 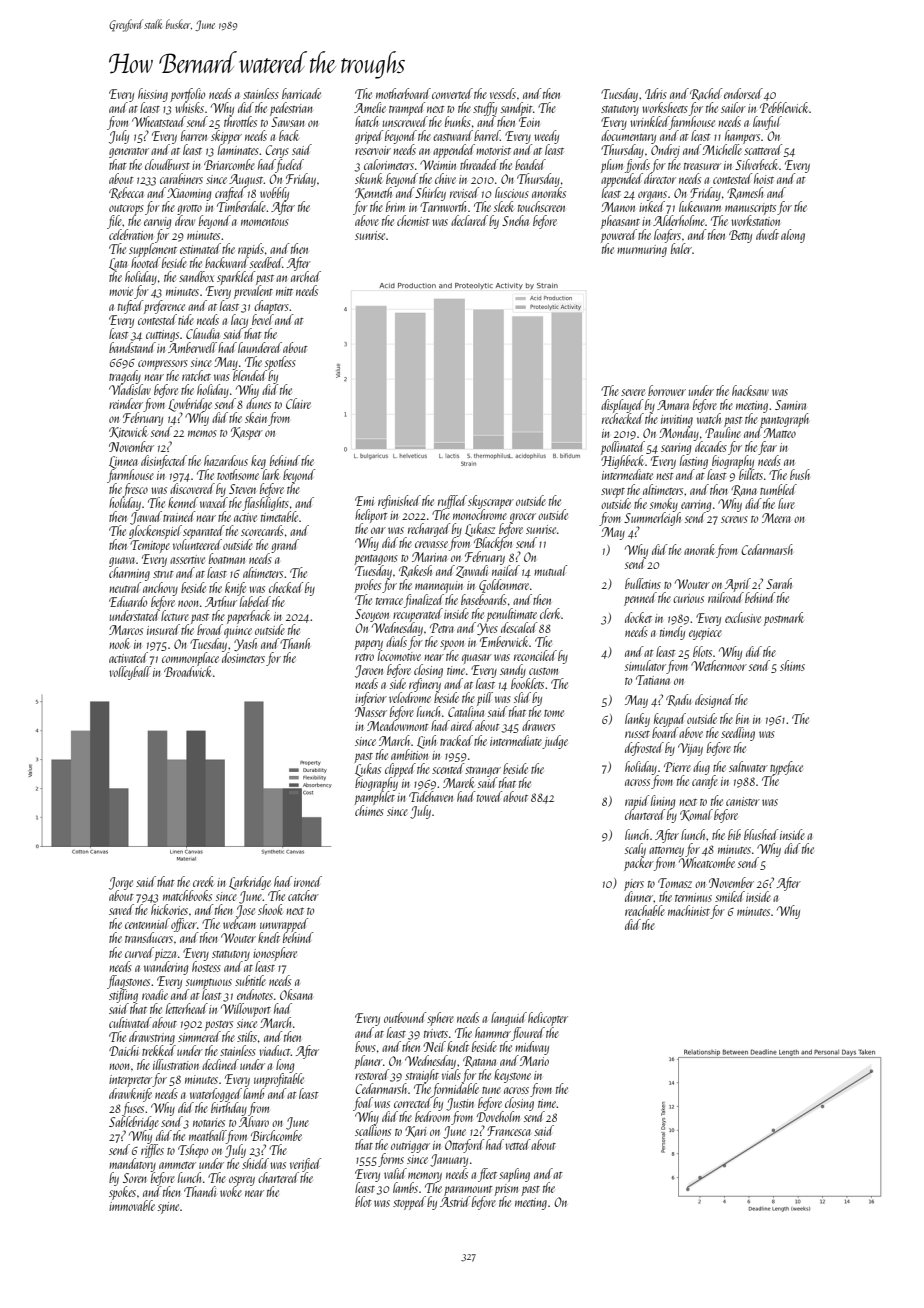 I want to click on Willowport, so click(x=246, y=1010).
